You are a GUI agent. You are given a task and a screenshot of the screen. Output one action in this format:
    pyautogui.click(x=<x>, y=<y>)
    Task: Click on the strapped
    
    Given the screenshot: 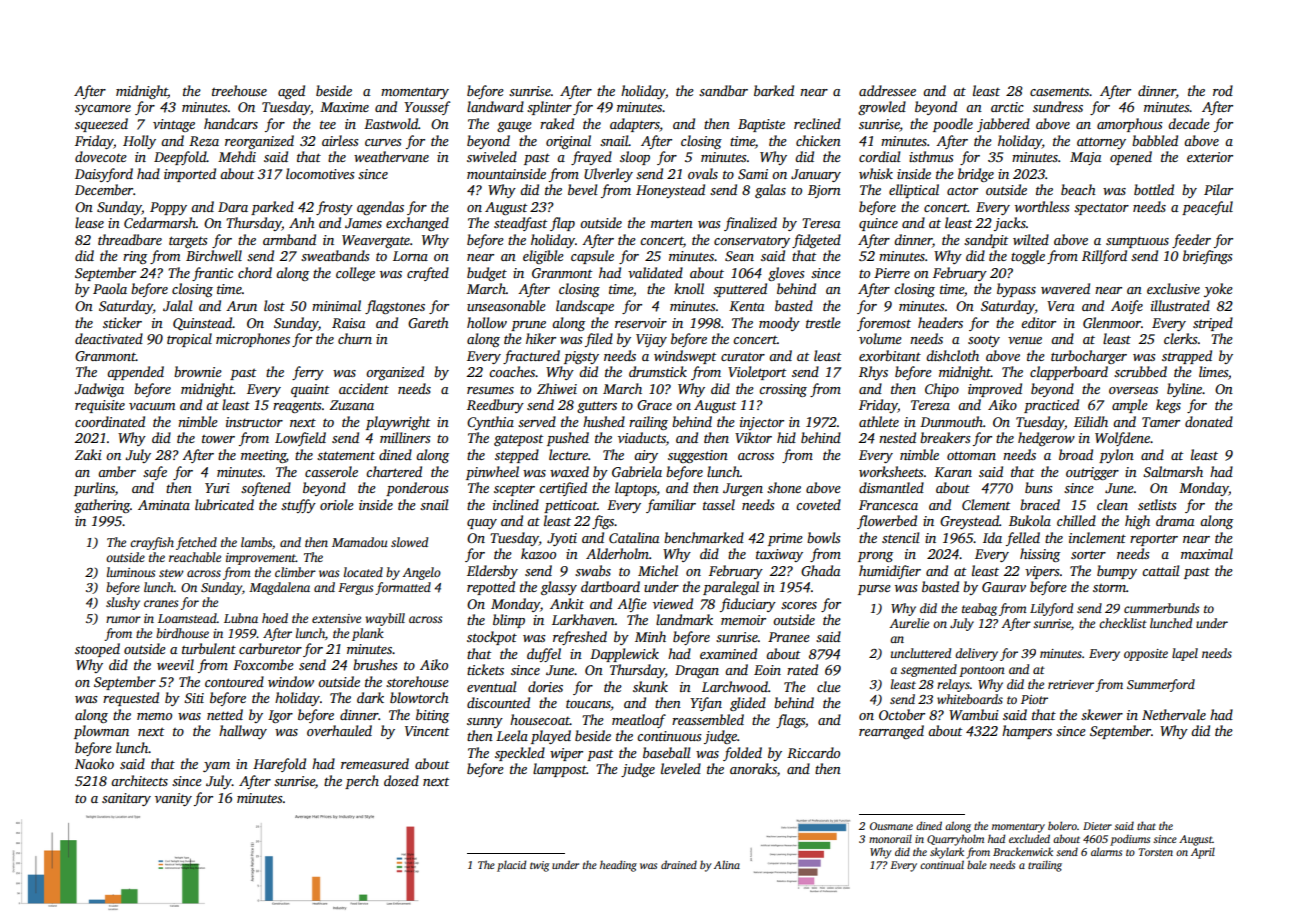 What is the action you would take?
    pyautogui.click(x=1187, y=357)
